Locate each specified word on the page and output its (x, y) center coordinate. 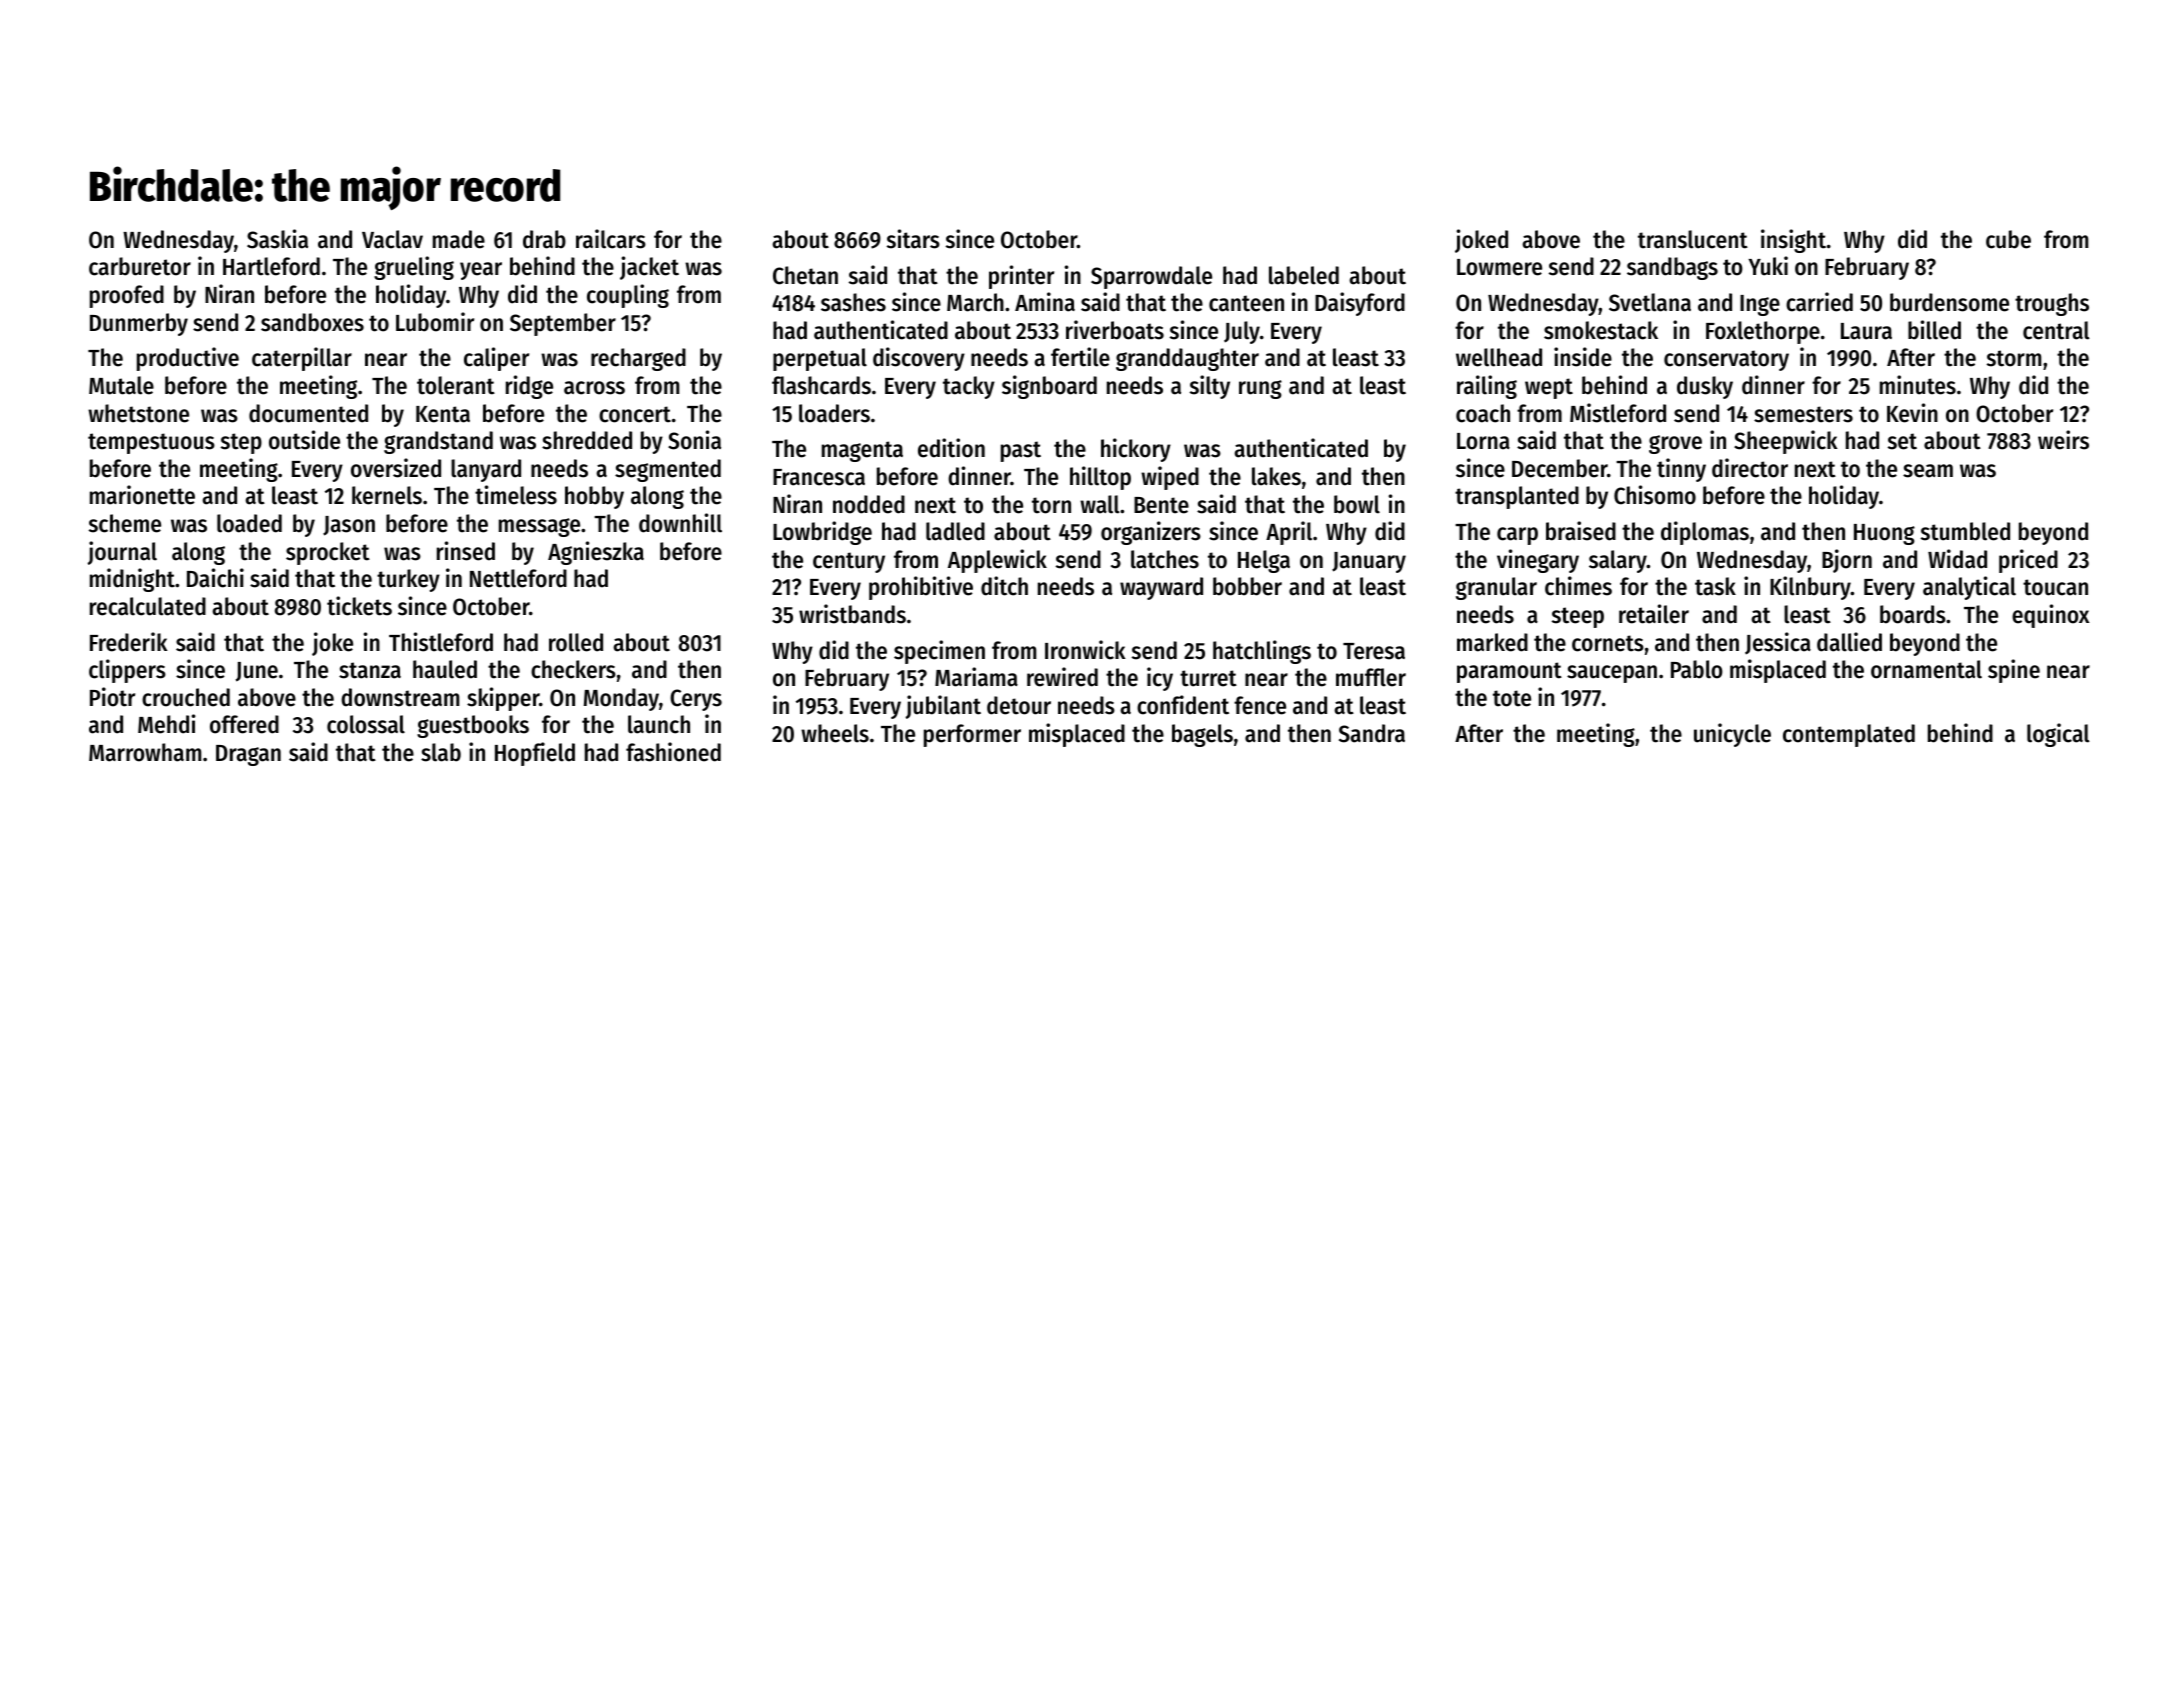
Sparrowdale (1151, 277)
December (1560, 468)
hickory (1136, 450)
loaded (249, 523)
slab (441, 752)
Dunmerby (139, 324)
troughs (2052, 304)
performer (972, 735)
